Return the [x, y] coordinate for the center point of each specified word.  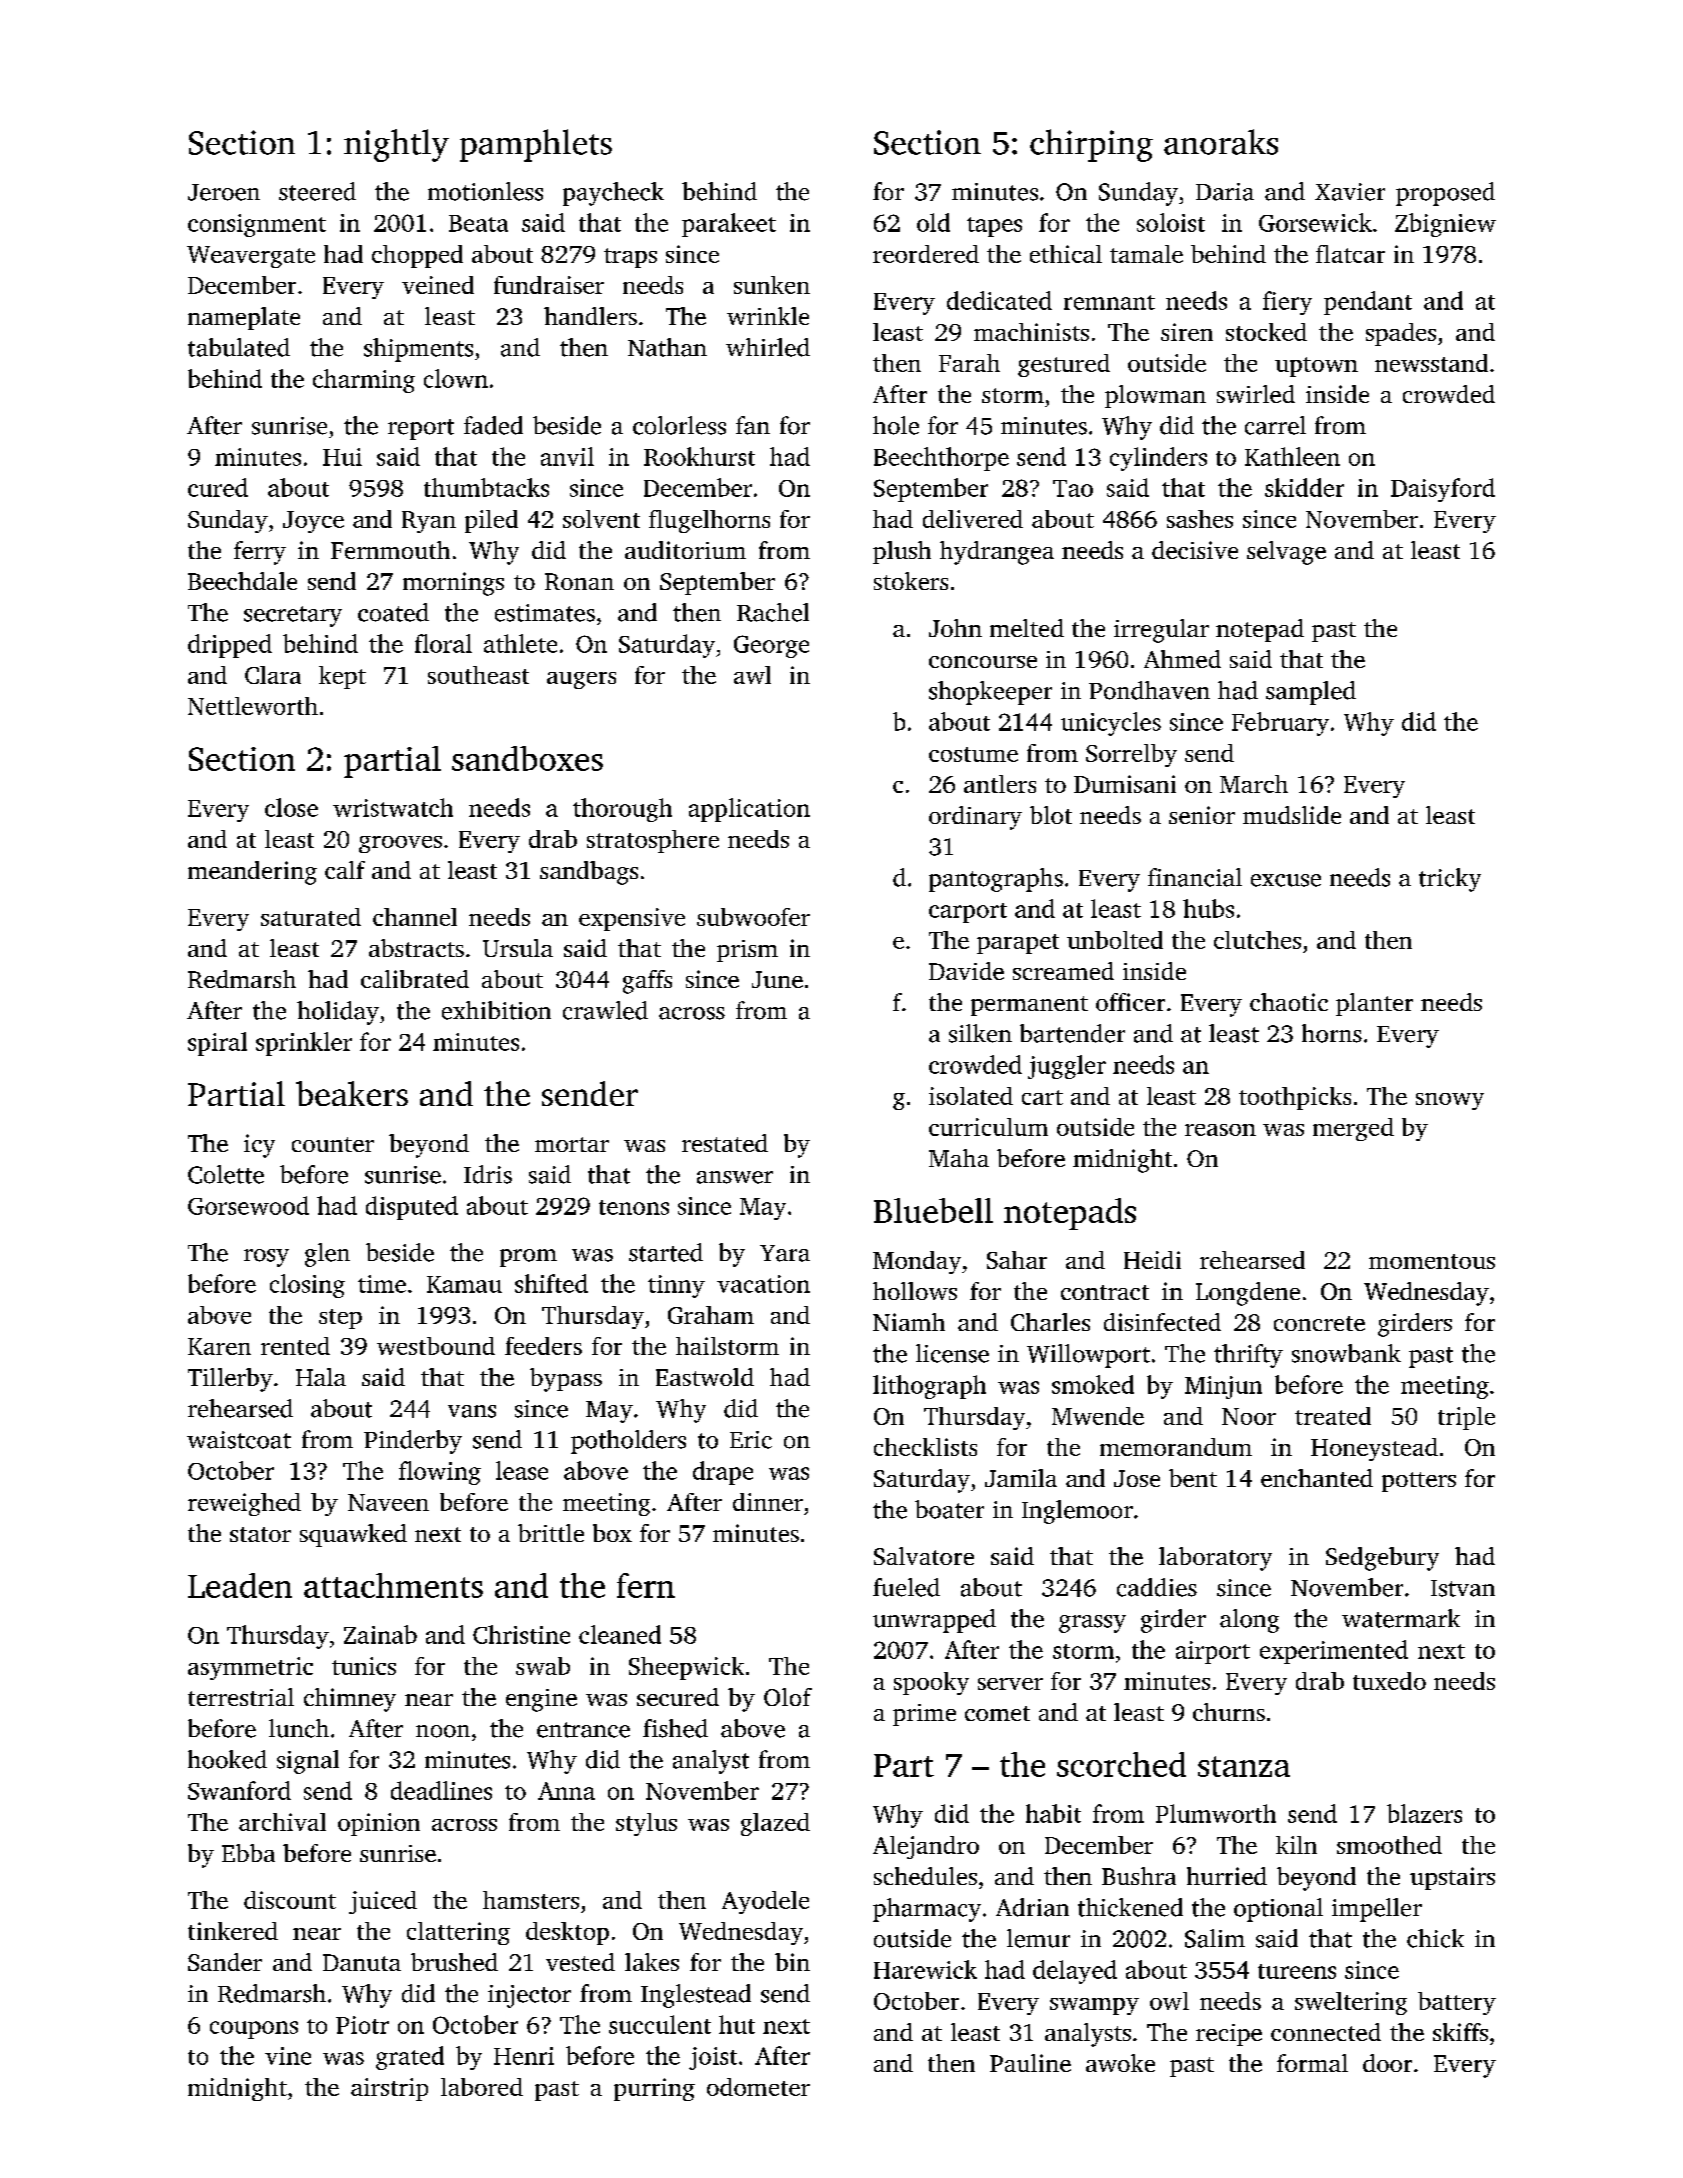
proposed [1445, 194]
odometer [758, 2087]
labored [482, 2087]
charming [364, 381]
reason [1220, 1130]
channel [415, 917]
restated [725, 1143]
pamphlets [536, 145]
